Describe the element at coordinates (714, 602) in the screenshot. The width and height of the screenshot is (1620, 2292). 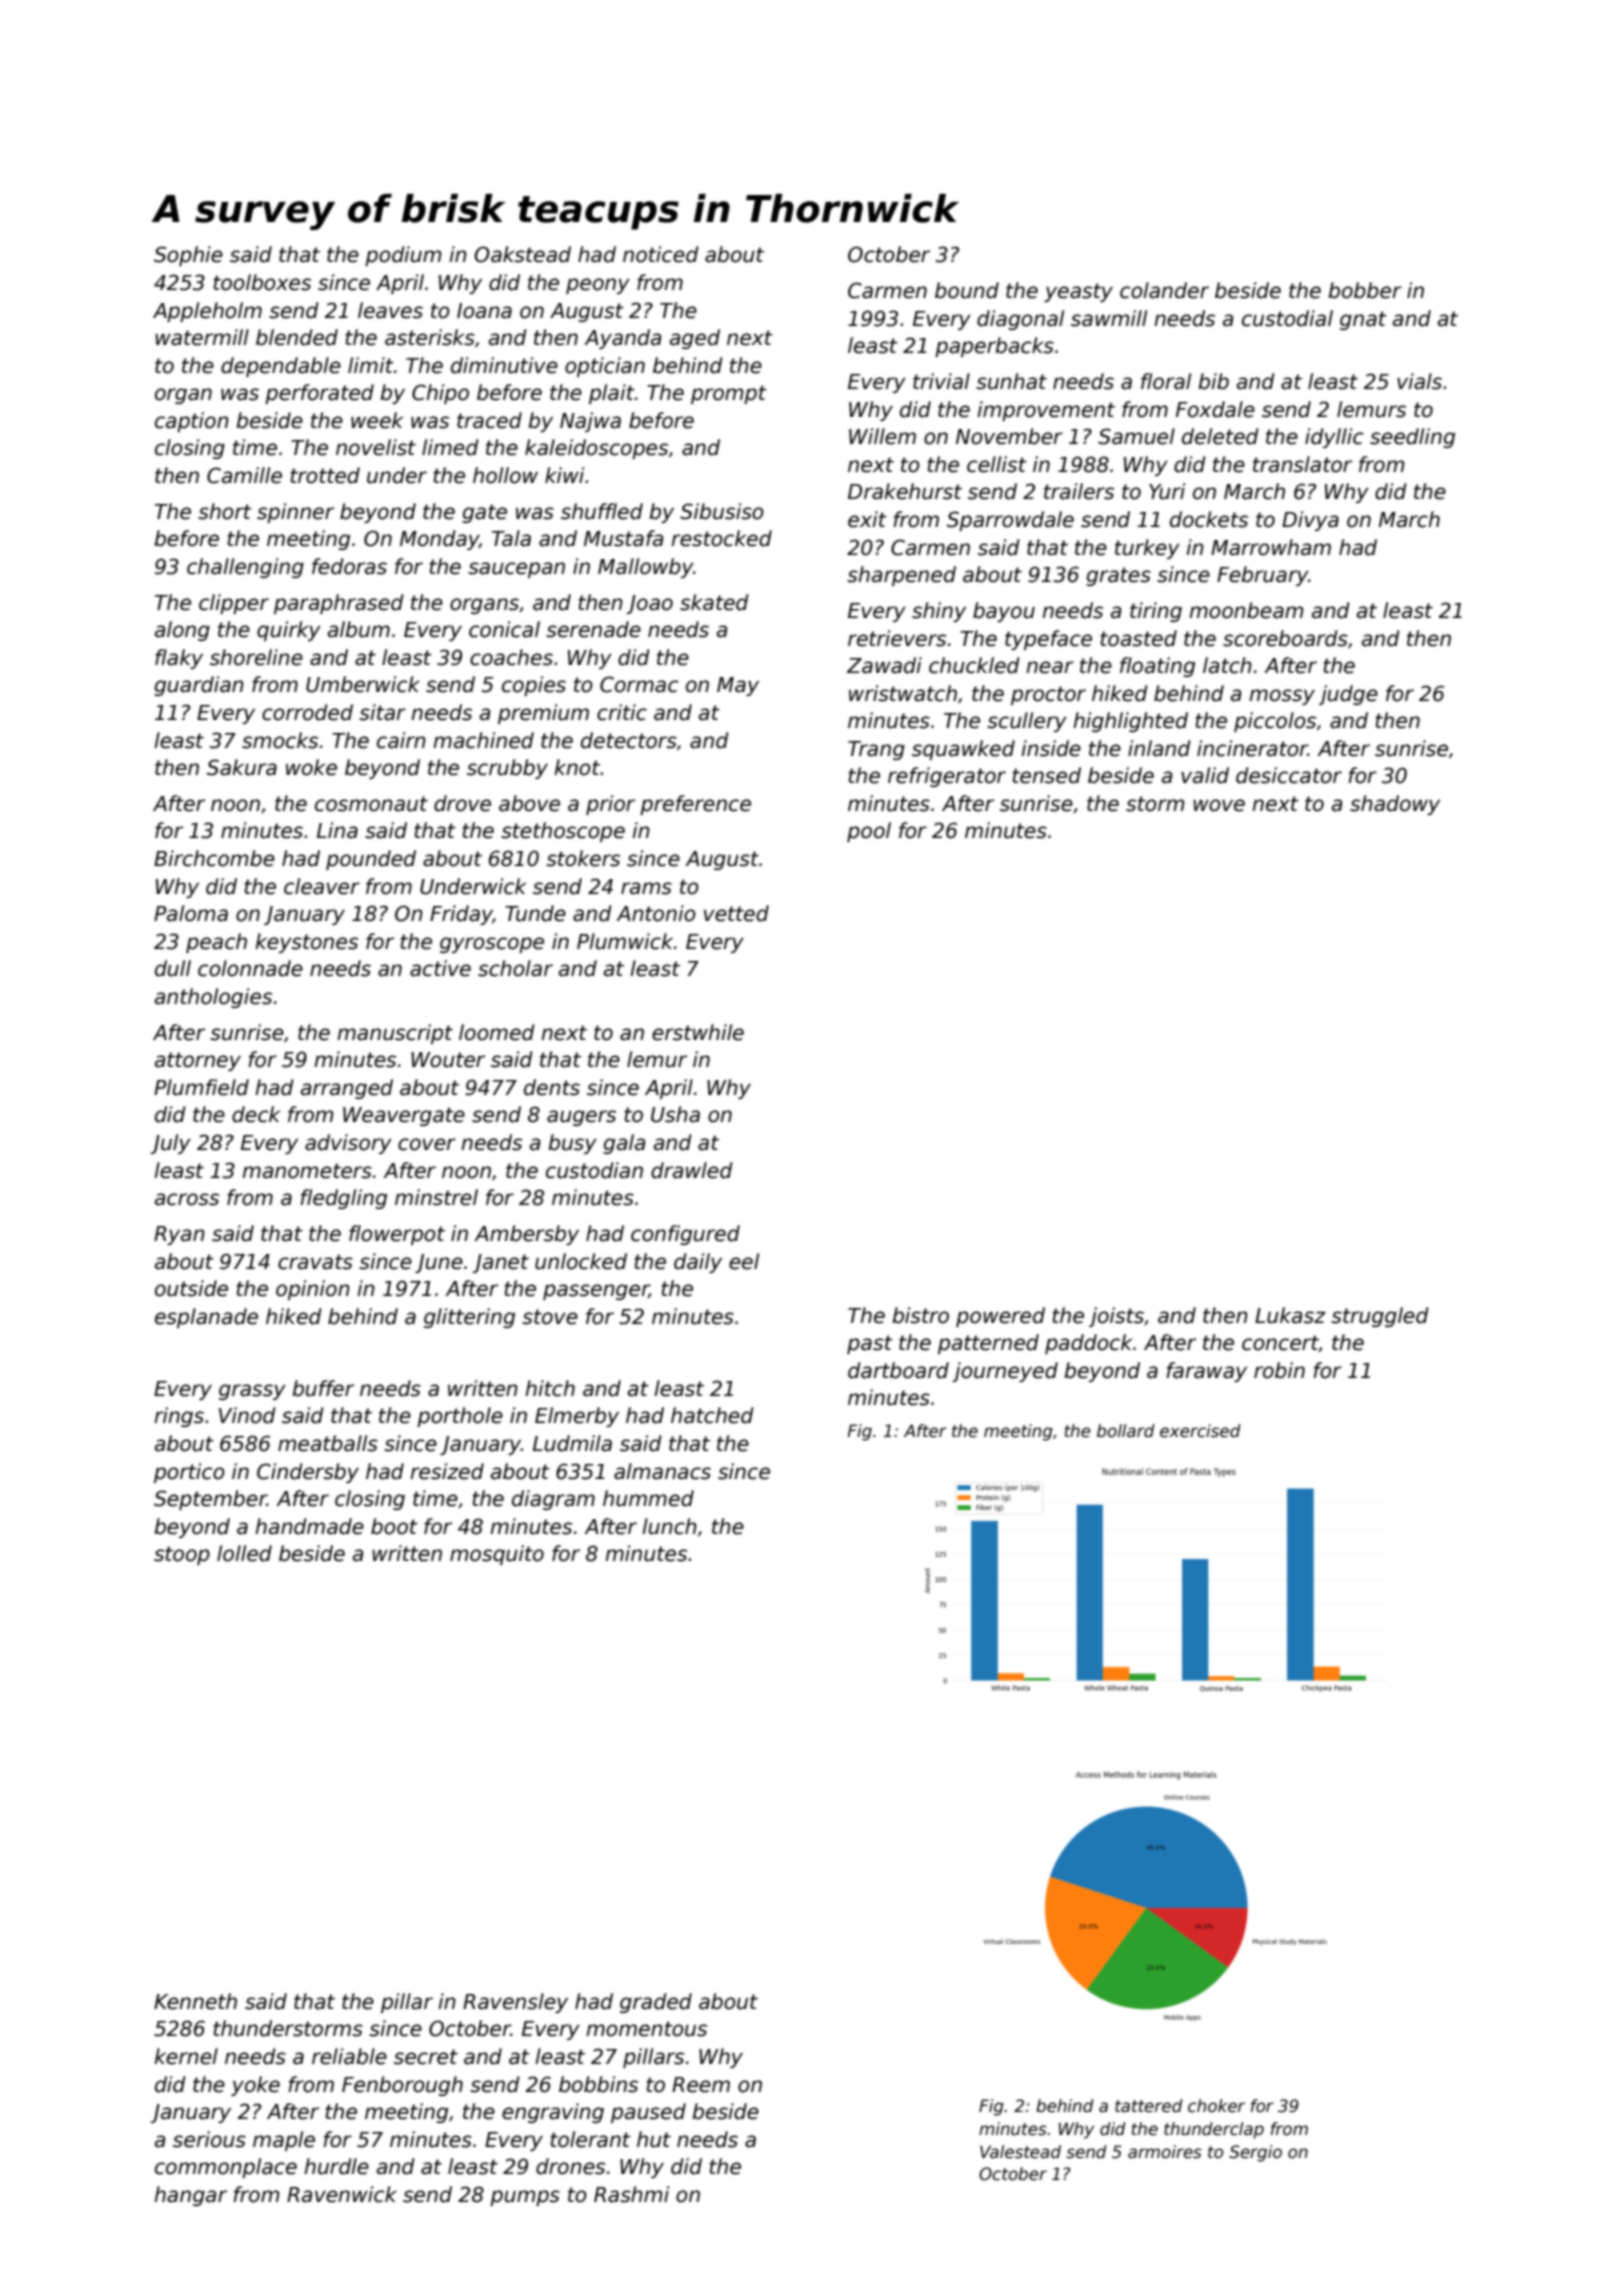
I see `skated` at that location.
